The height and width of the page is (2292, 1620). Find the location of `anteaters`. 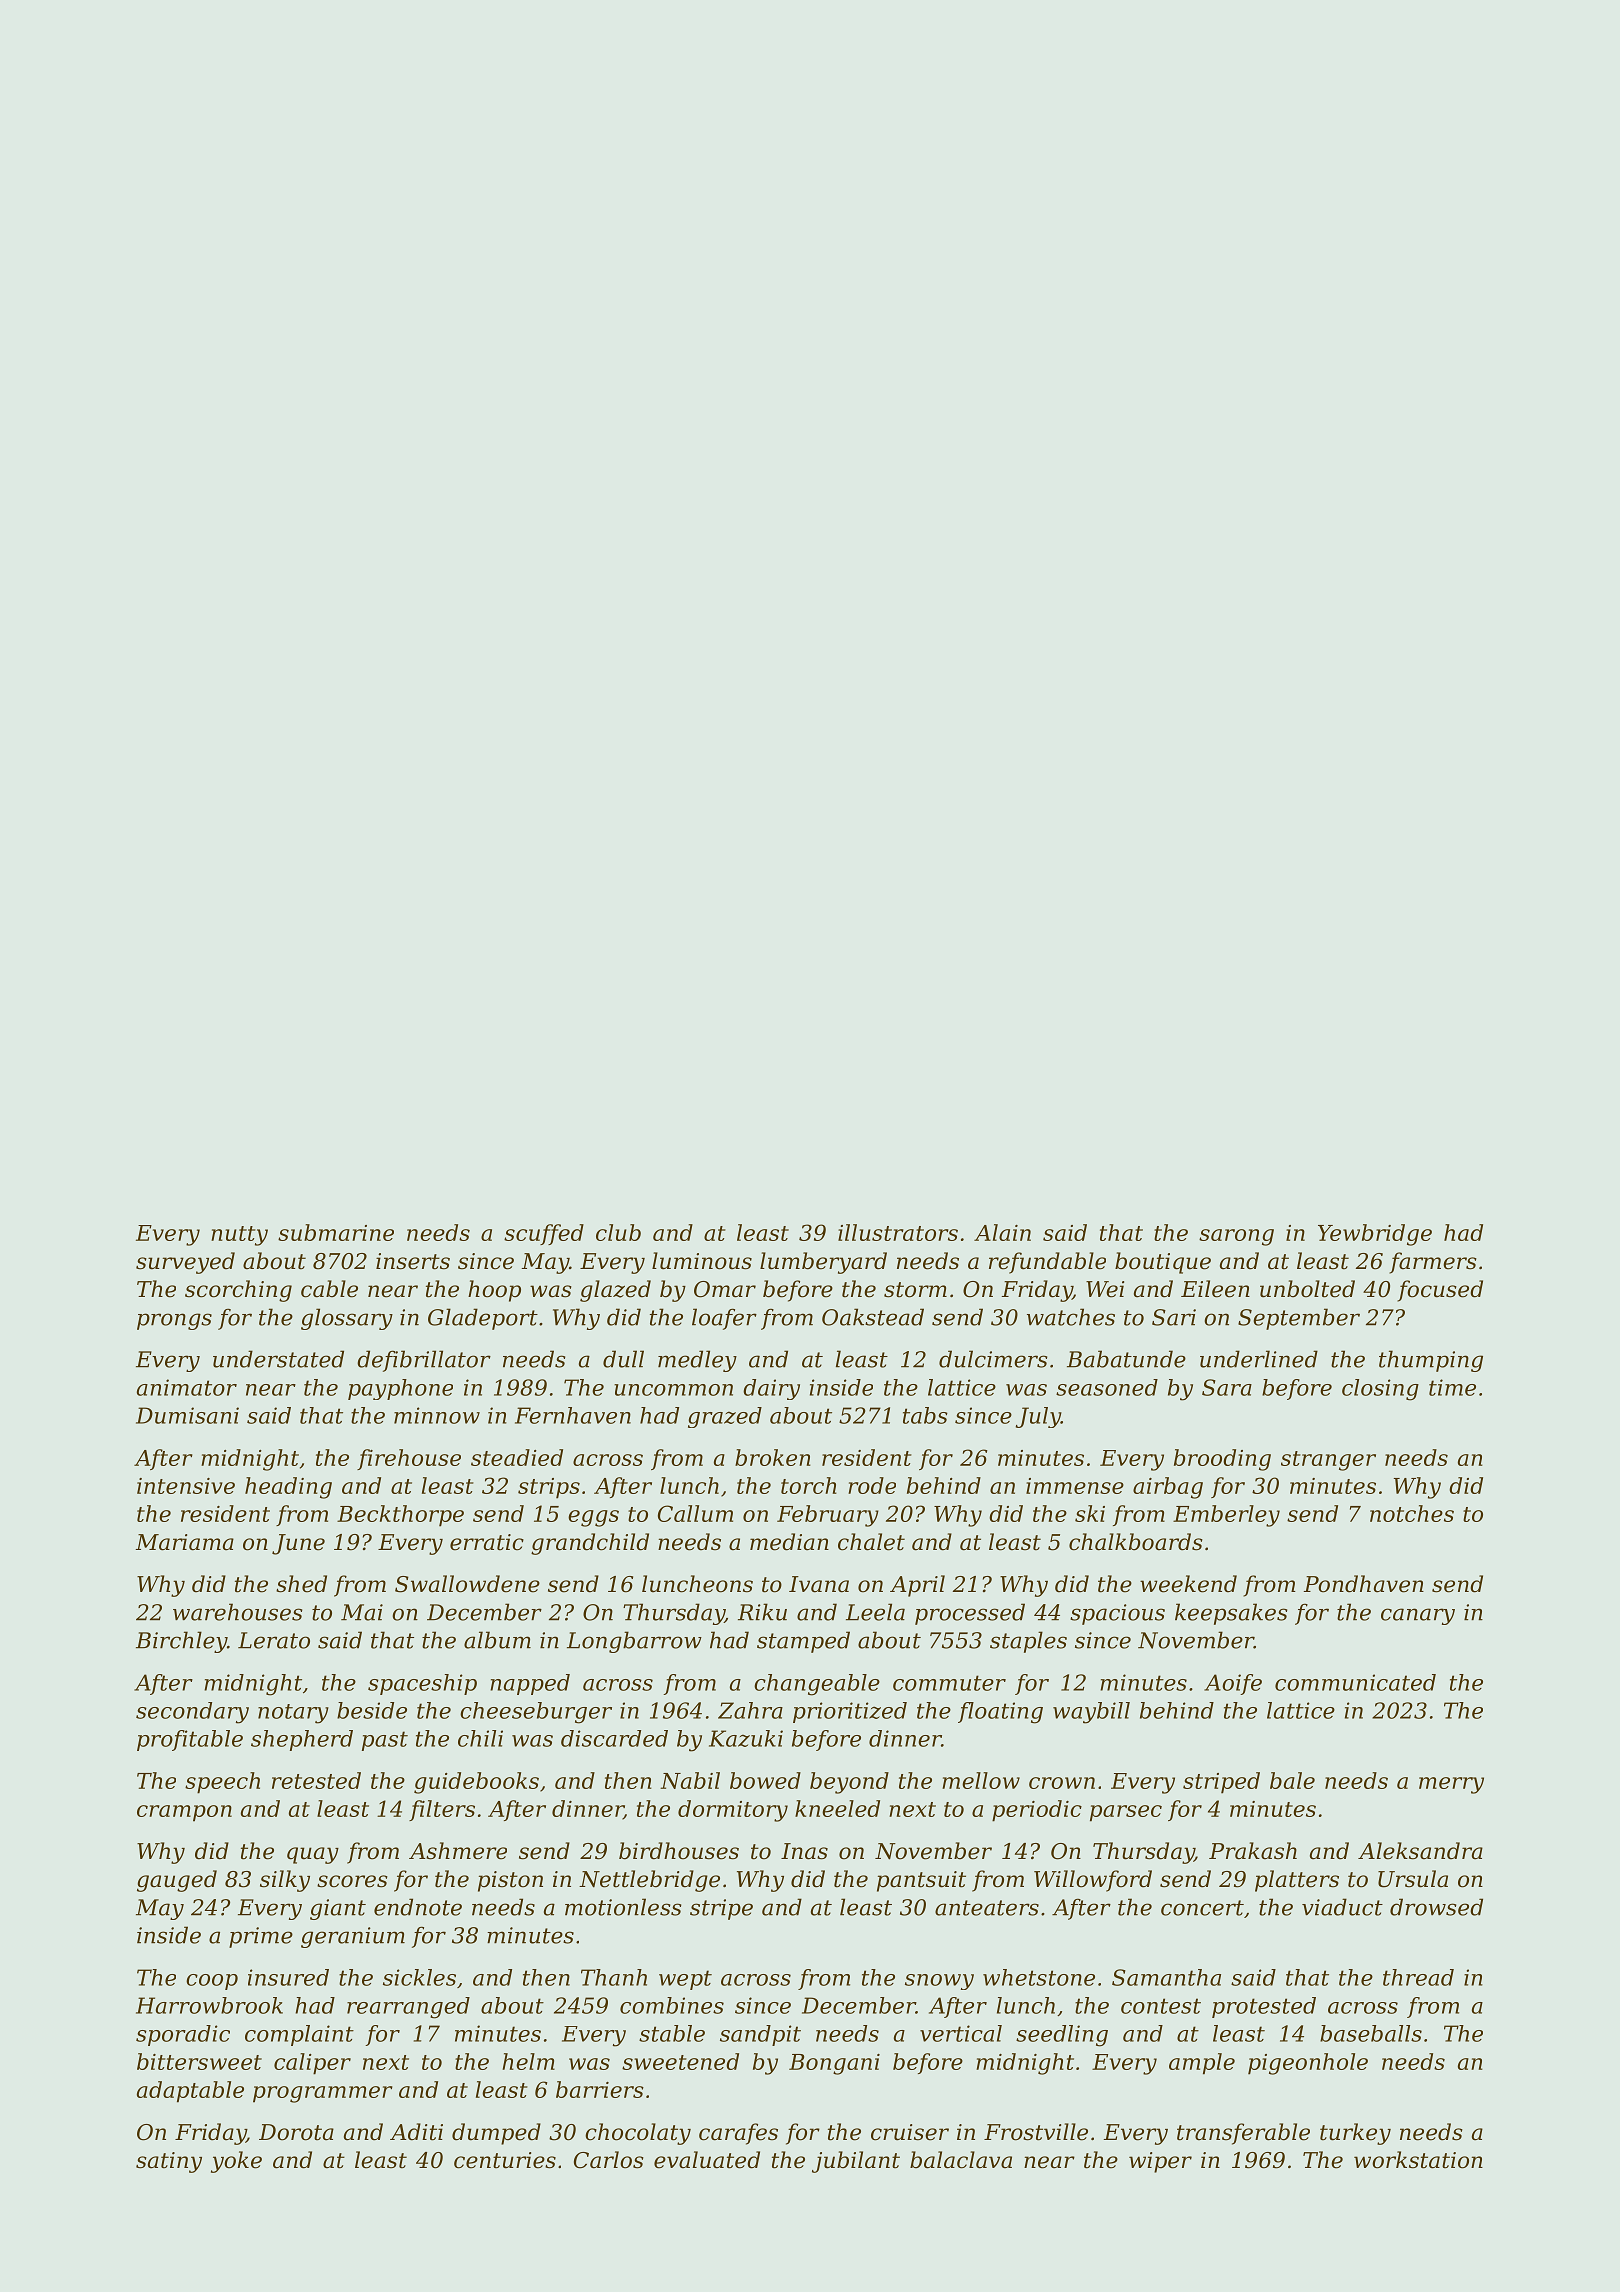

anteaters is located at coordinates (987, 1908).
